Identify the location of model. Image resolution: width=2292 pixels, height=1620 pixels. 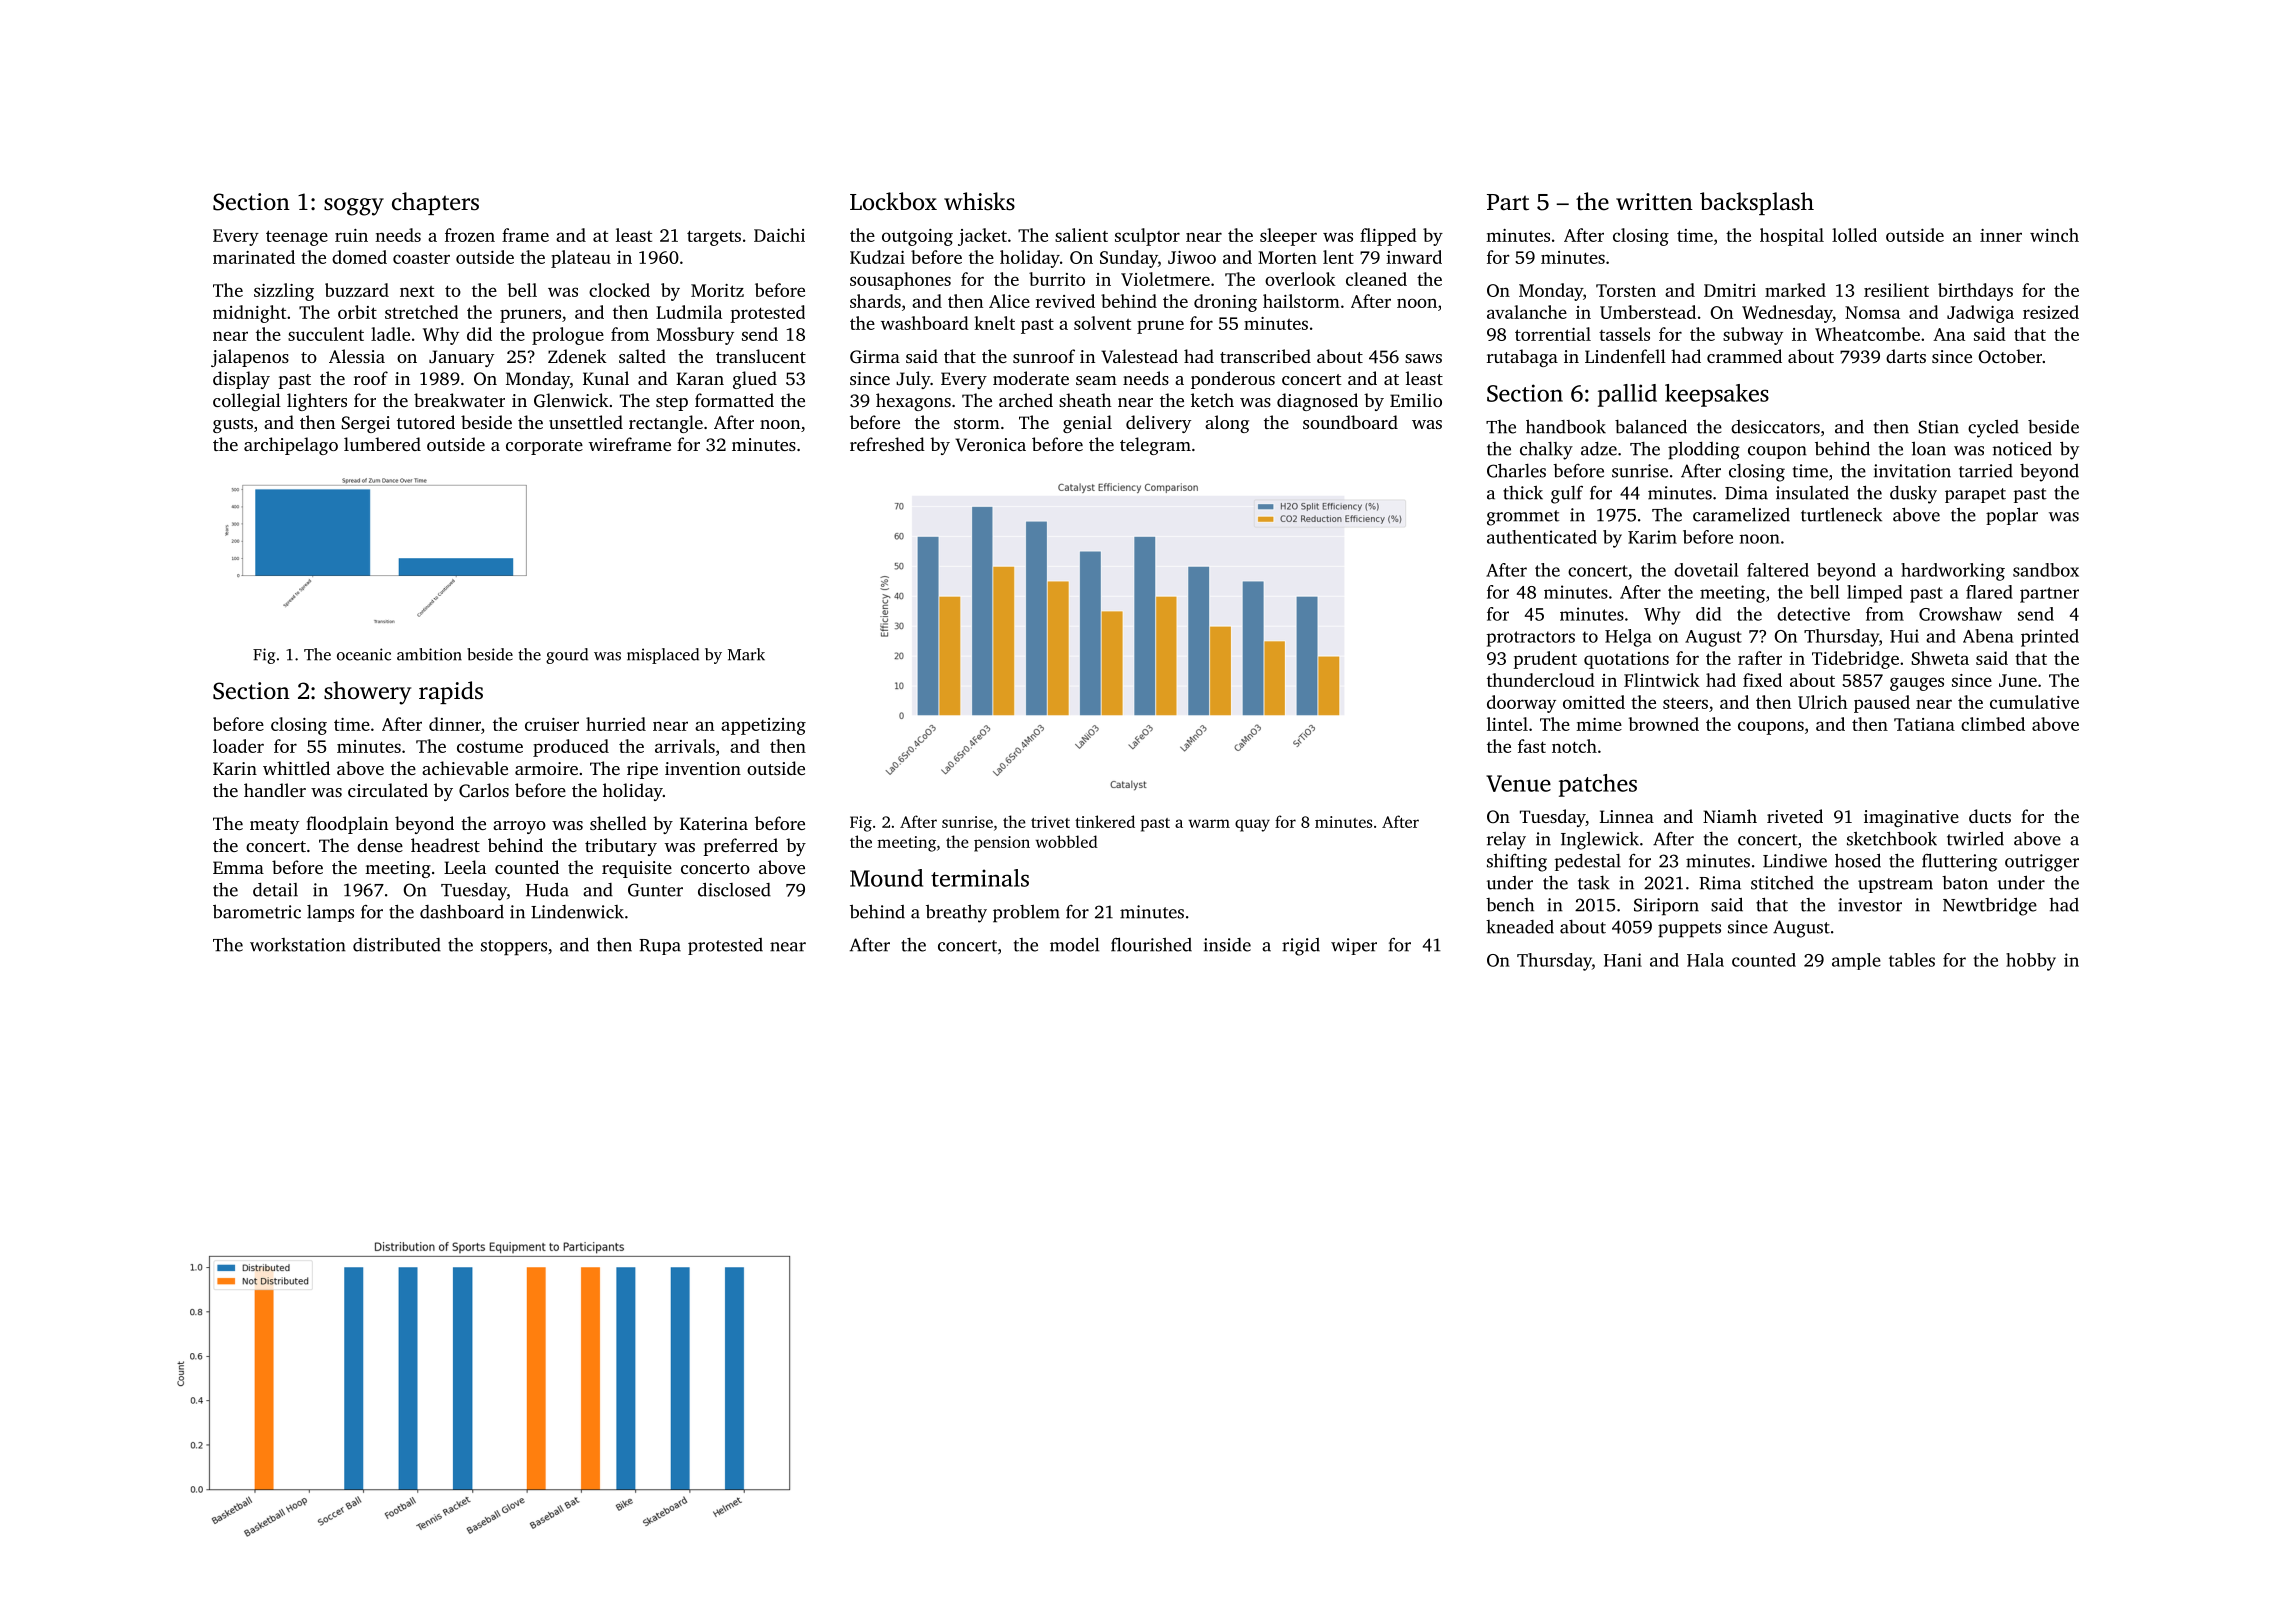
(1074, 944).
